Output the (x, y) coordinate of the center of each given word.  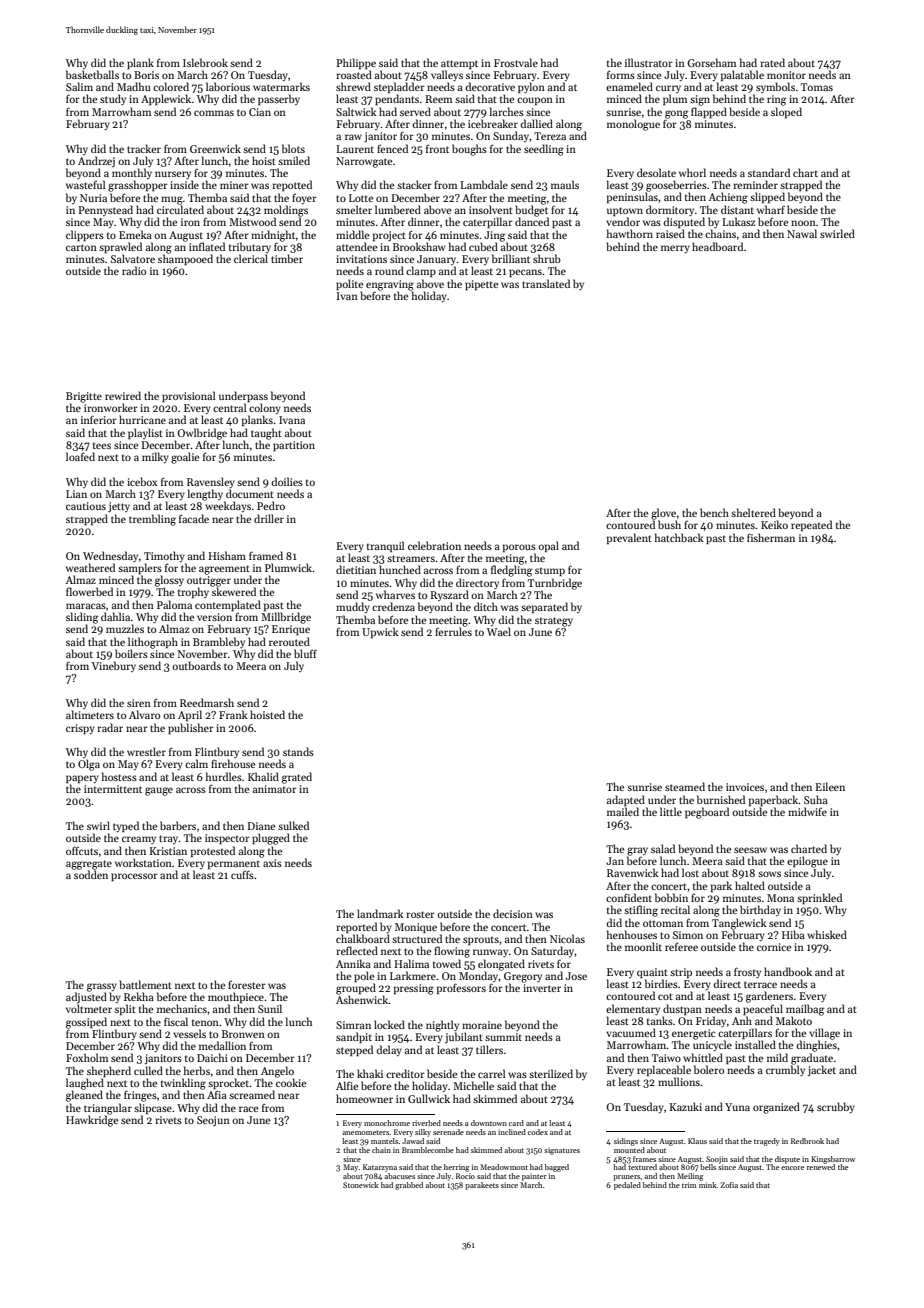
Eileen (830, 786)
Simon (688, 935)
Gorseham (711, 62)
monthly (132, 173)
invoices (745, 787)
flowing (452, 952)
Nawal (802, 233)
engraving (390, 285)
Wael (499, 631)
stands (298, 751)
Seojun (213, 1121)
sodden (91, 874)
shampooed (185, 259)
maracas (86, 606)
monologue (633, 125)
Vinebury (113, 666)
